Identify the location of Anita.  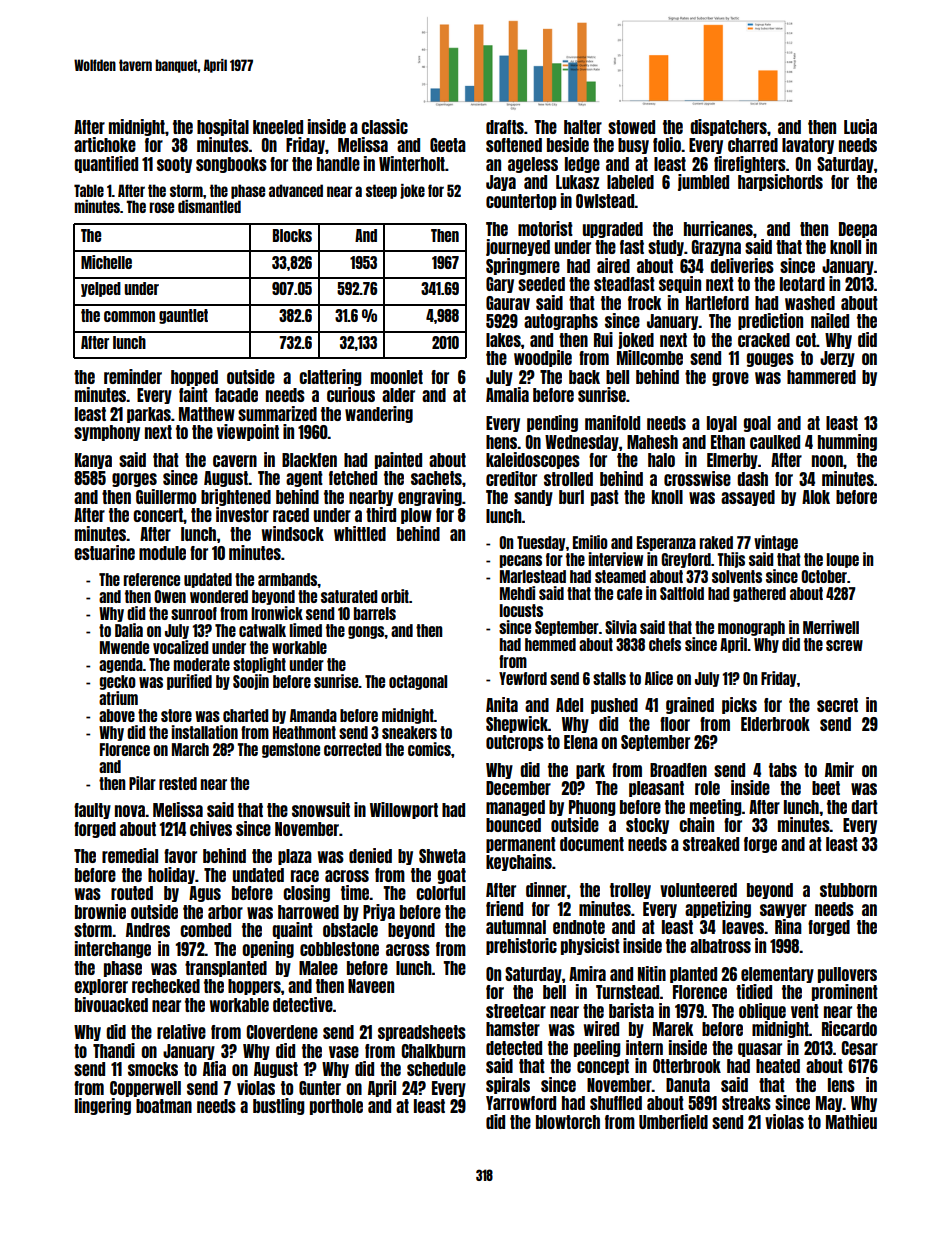
(502, 704).
